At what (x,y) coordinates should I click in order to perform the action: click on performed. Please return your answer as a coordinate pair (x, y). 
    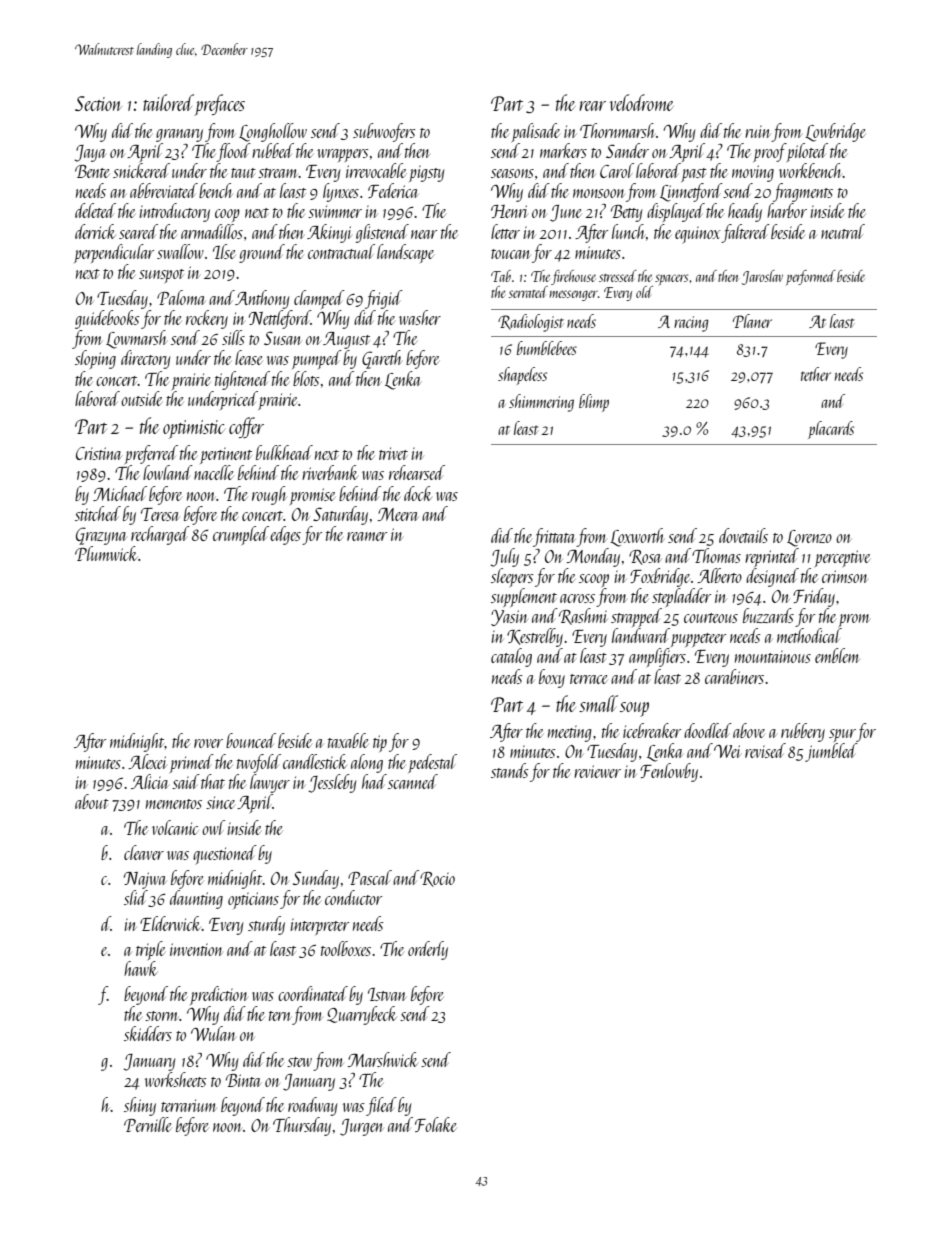
    Looking at the image, I should click on (811, 277).
